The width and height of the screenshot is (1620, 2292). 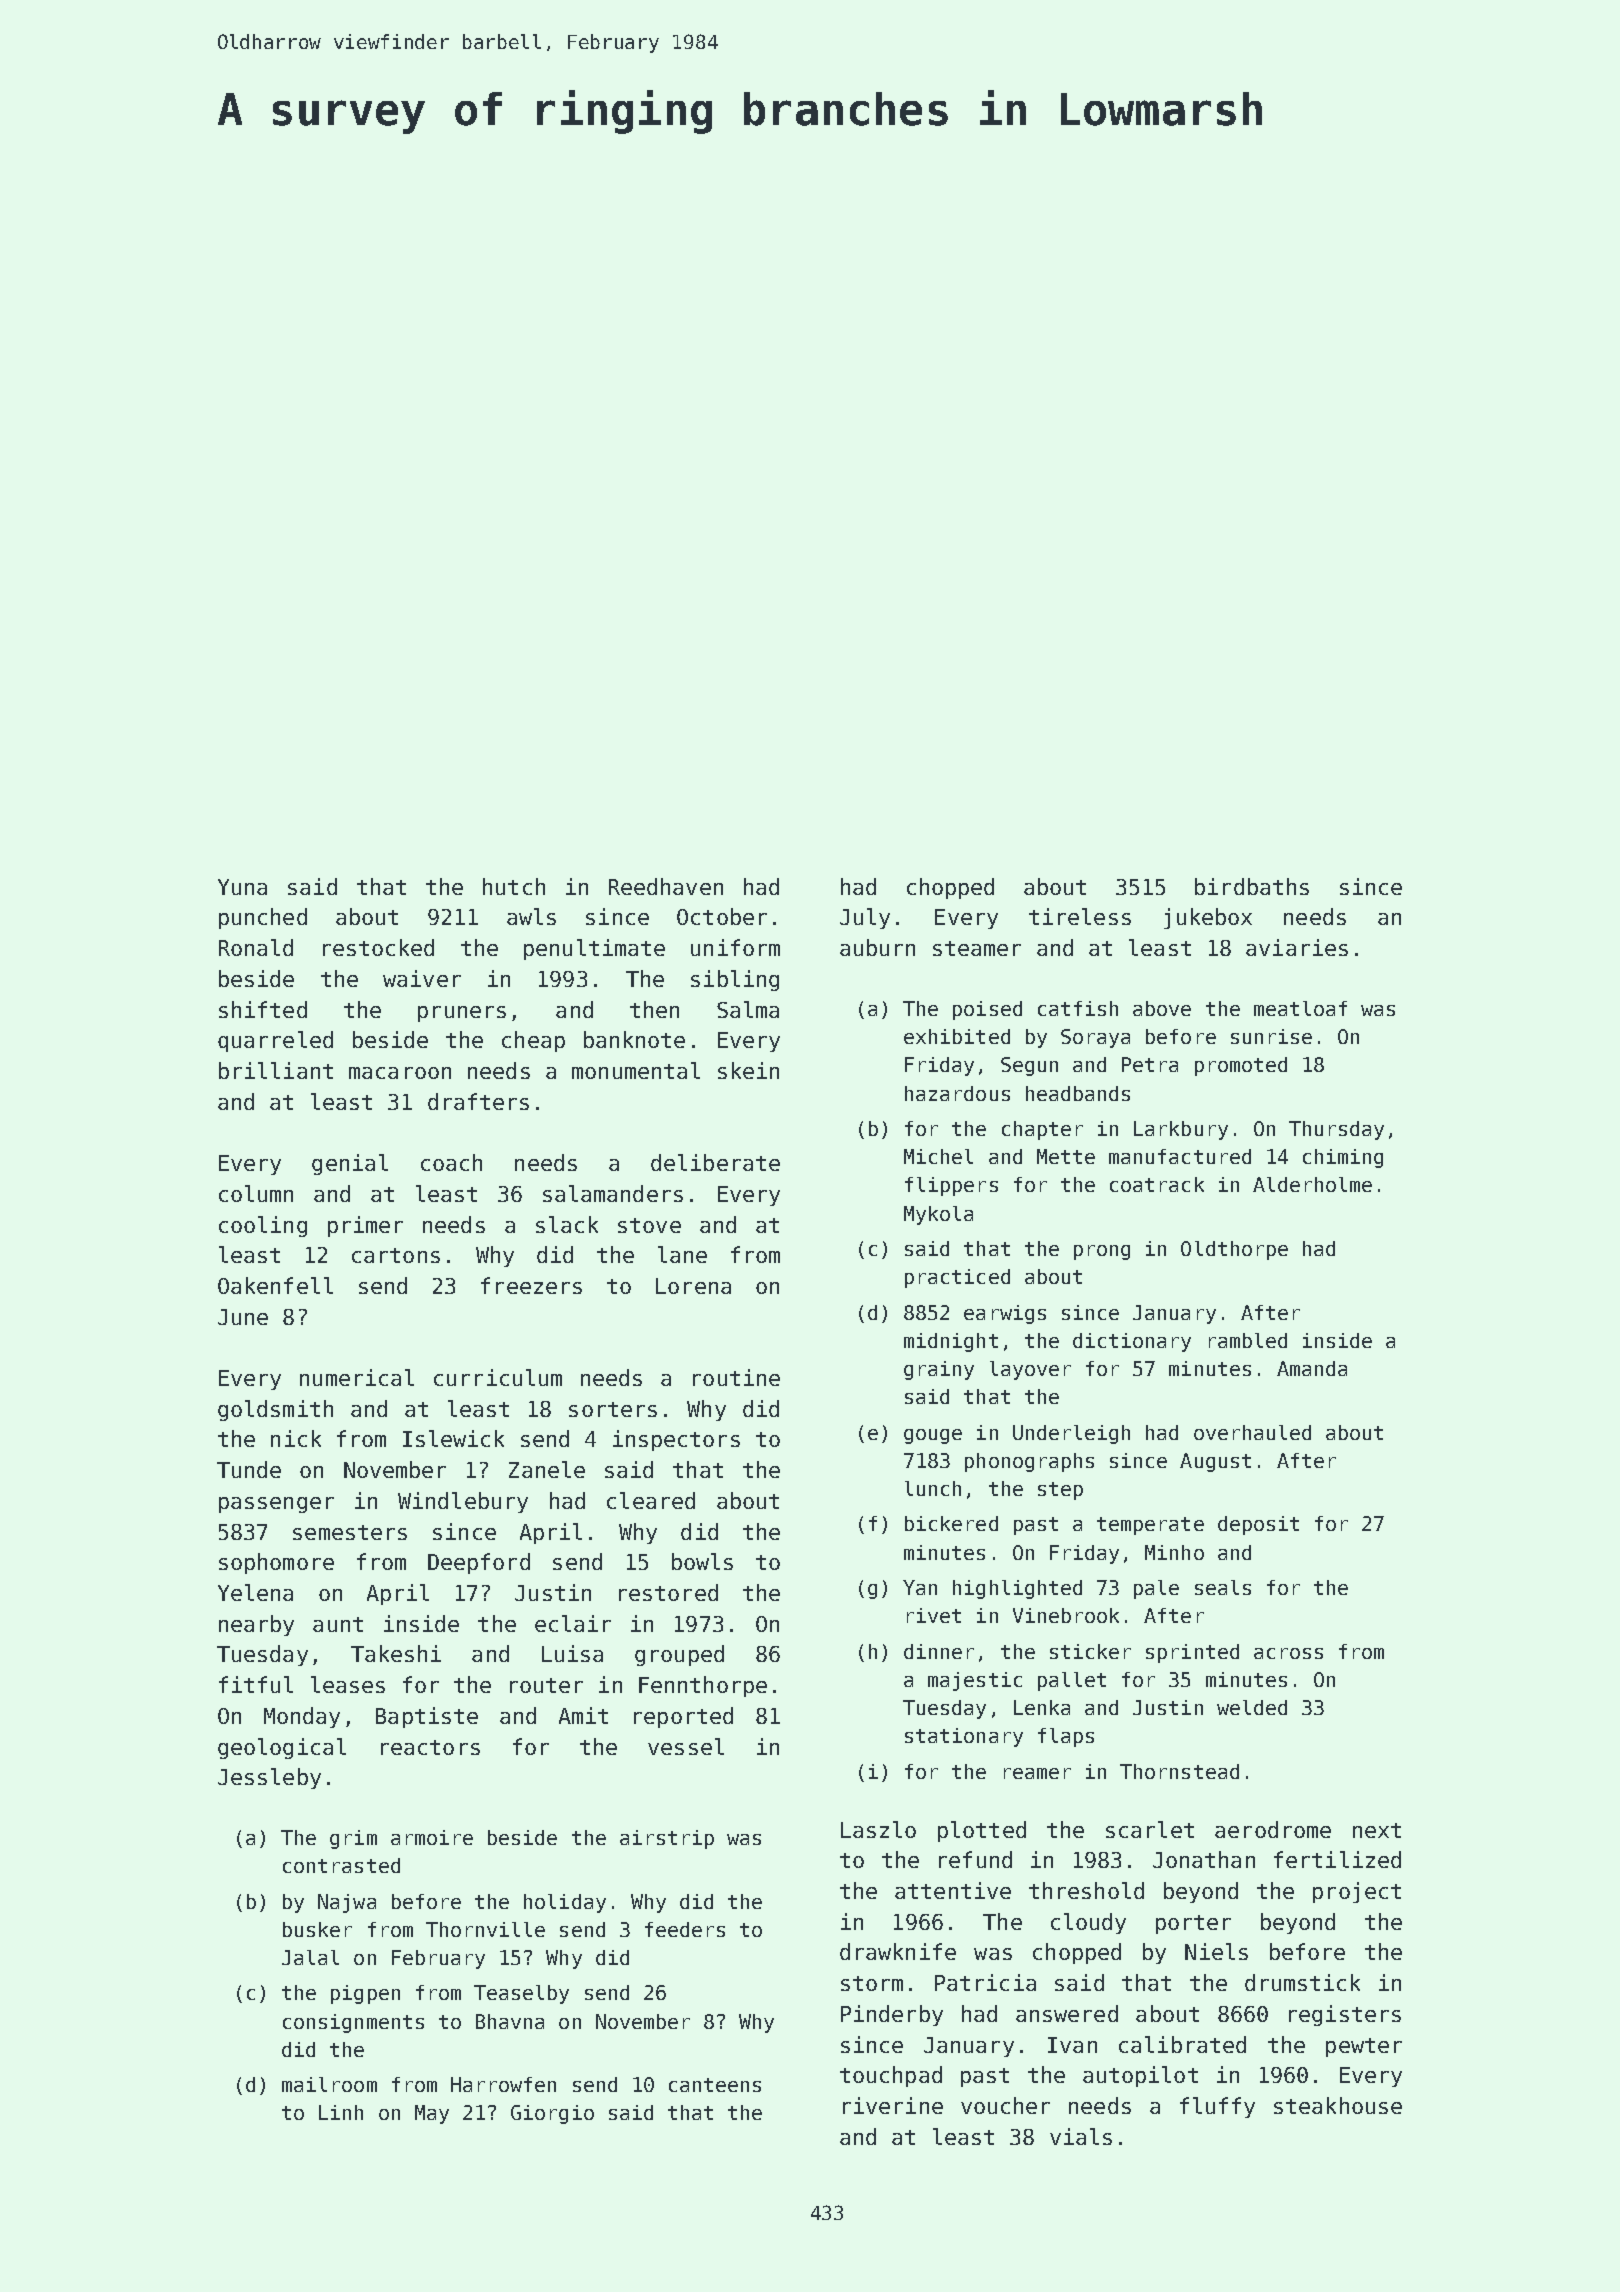 What do you see at coordinates (1204, 1859) in the screenshot?
I see `Jonathan` at bounding box center [1204, 1859].
